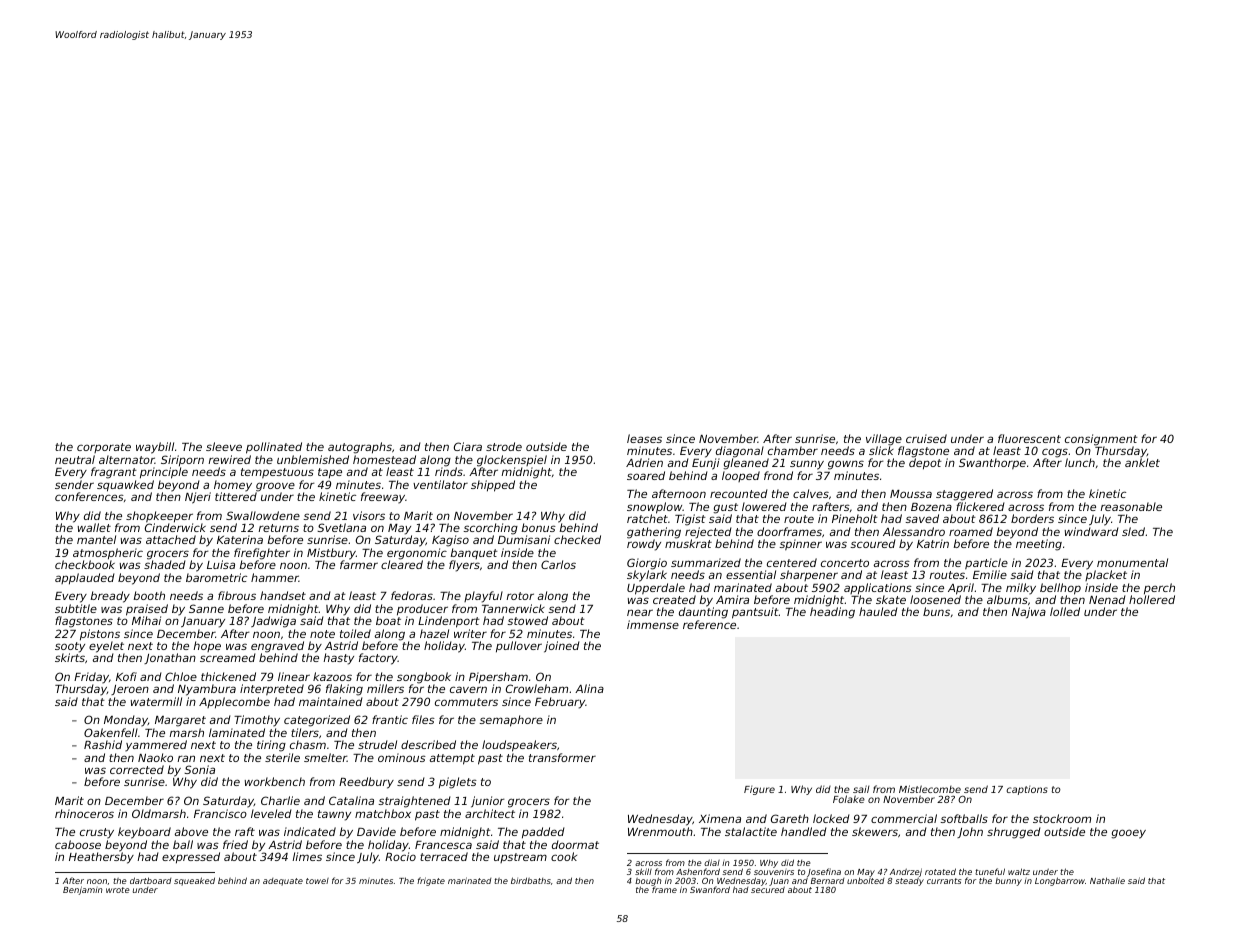 Image resolution: width=1233 pixels, height=952 pixels. Describe the element at coordinates (539, 527) in the screenshot. I see `bonus` at that location.
